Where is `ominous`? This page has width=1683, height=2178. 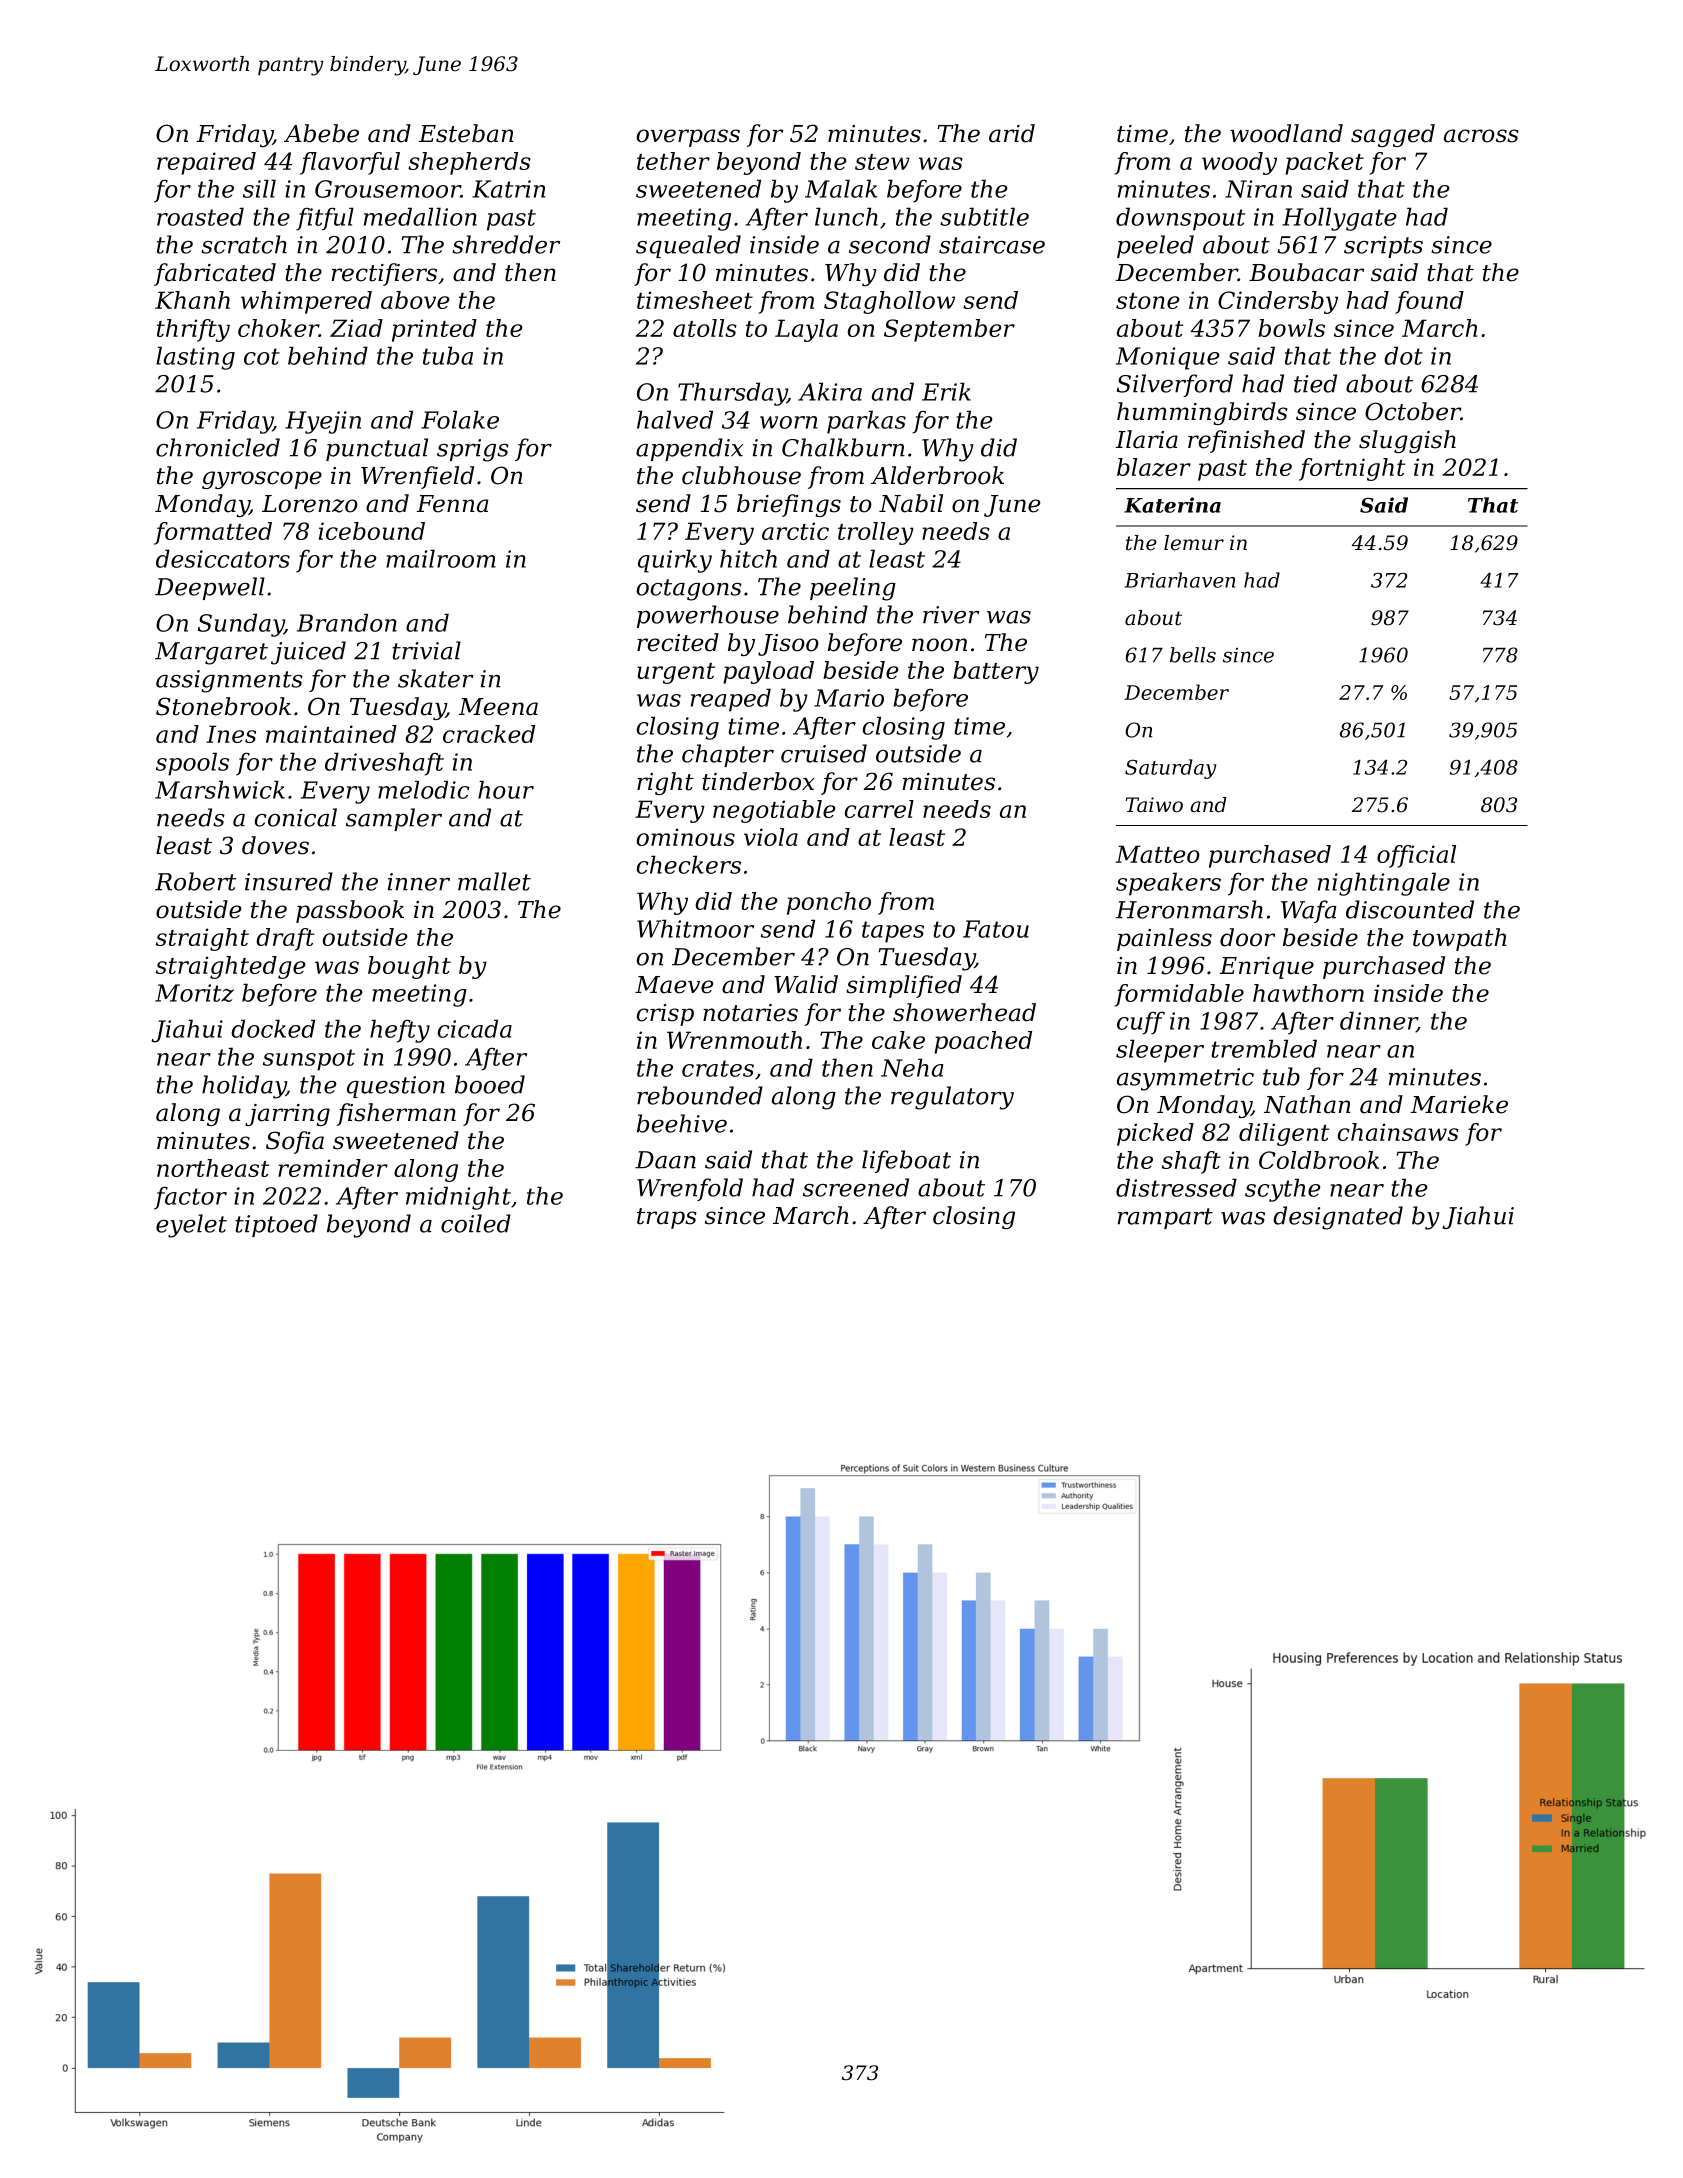
ominous is located at coordinates (686, 837).
